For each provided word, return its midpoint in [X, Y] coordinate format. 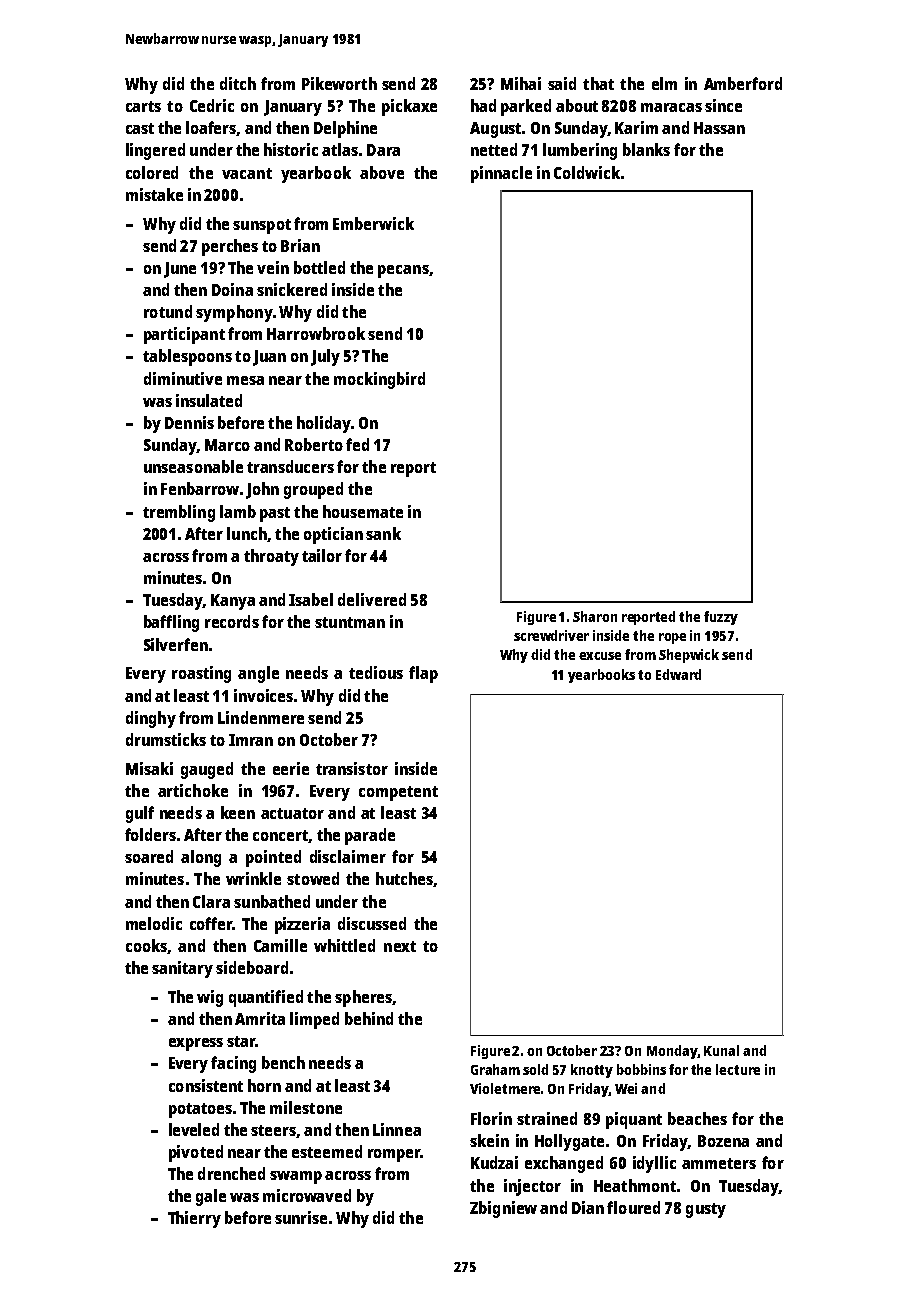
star [241, 1041]
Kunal [721, 1050]
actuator [292, 813]
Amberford [743, 83]
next [400, 946]
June [180, 270]
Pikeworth [339, 83]
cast [140, 128]
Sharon [595, 616]
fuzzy [721, 618]
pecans [403, 271]
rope [672, 638]
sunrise [301, 1217]
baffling [171, 623]
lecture [738, 1069]
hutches [404, 878]
